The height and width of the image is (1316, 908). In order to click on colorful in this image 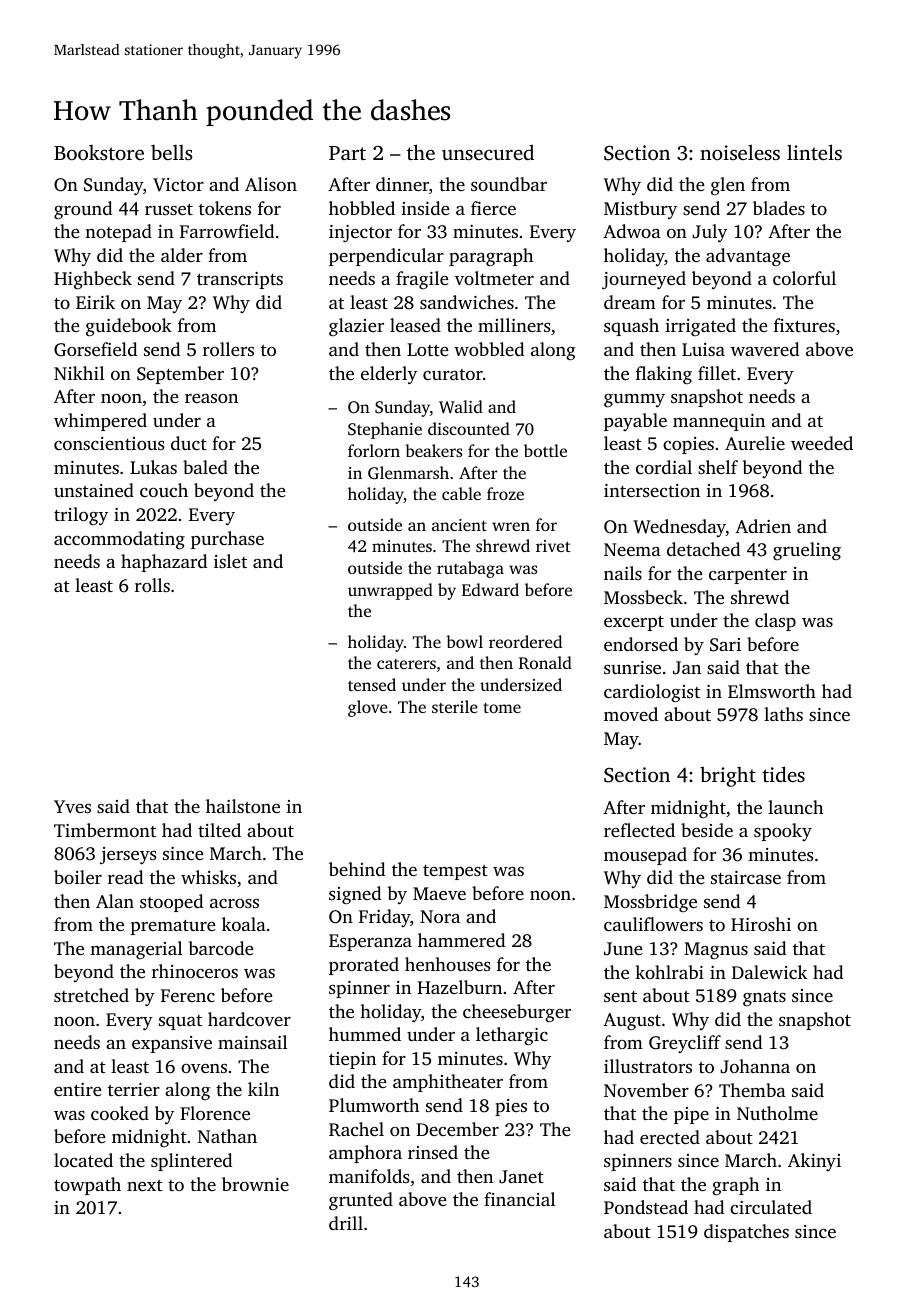, I will do `click(804, 278)`.
